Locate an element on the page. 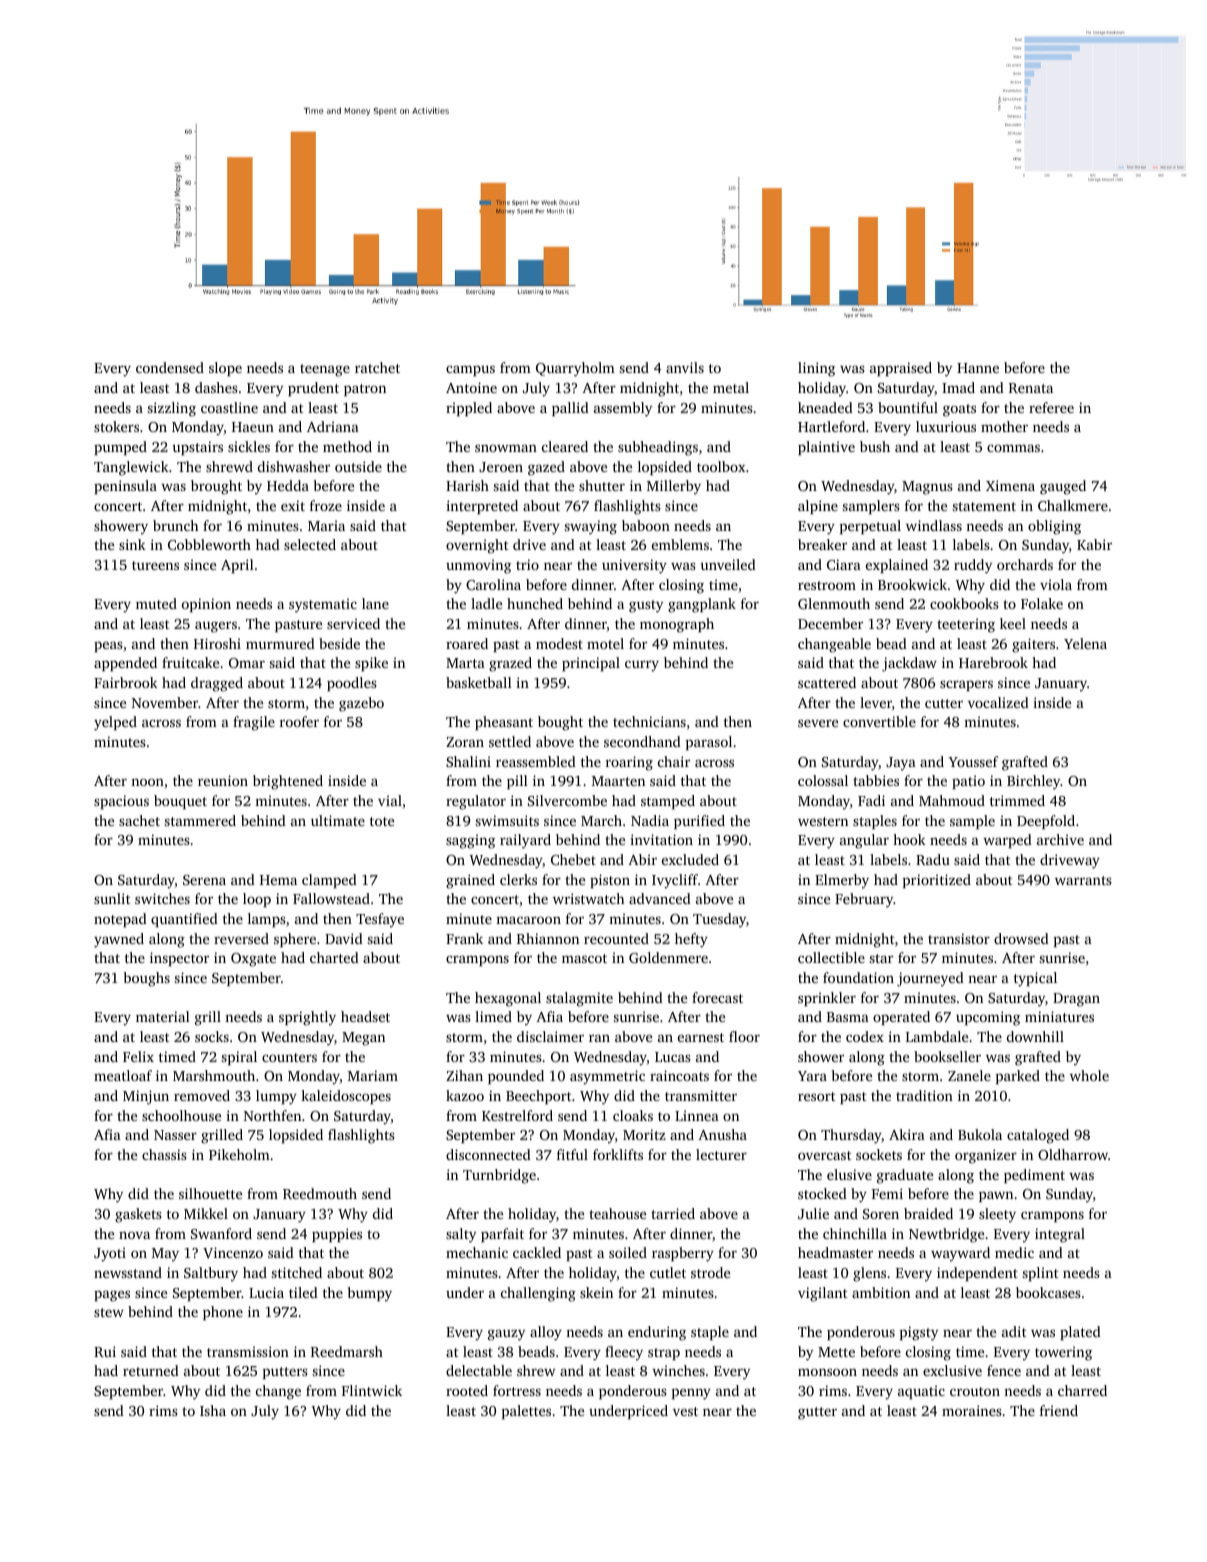 The width and height of the document is (1207, 1562). roofer is located at coordinates (299, 721).
